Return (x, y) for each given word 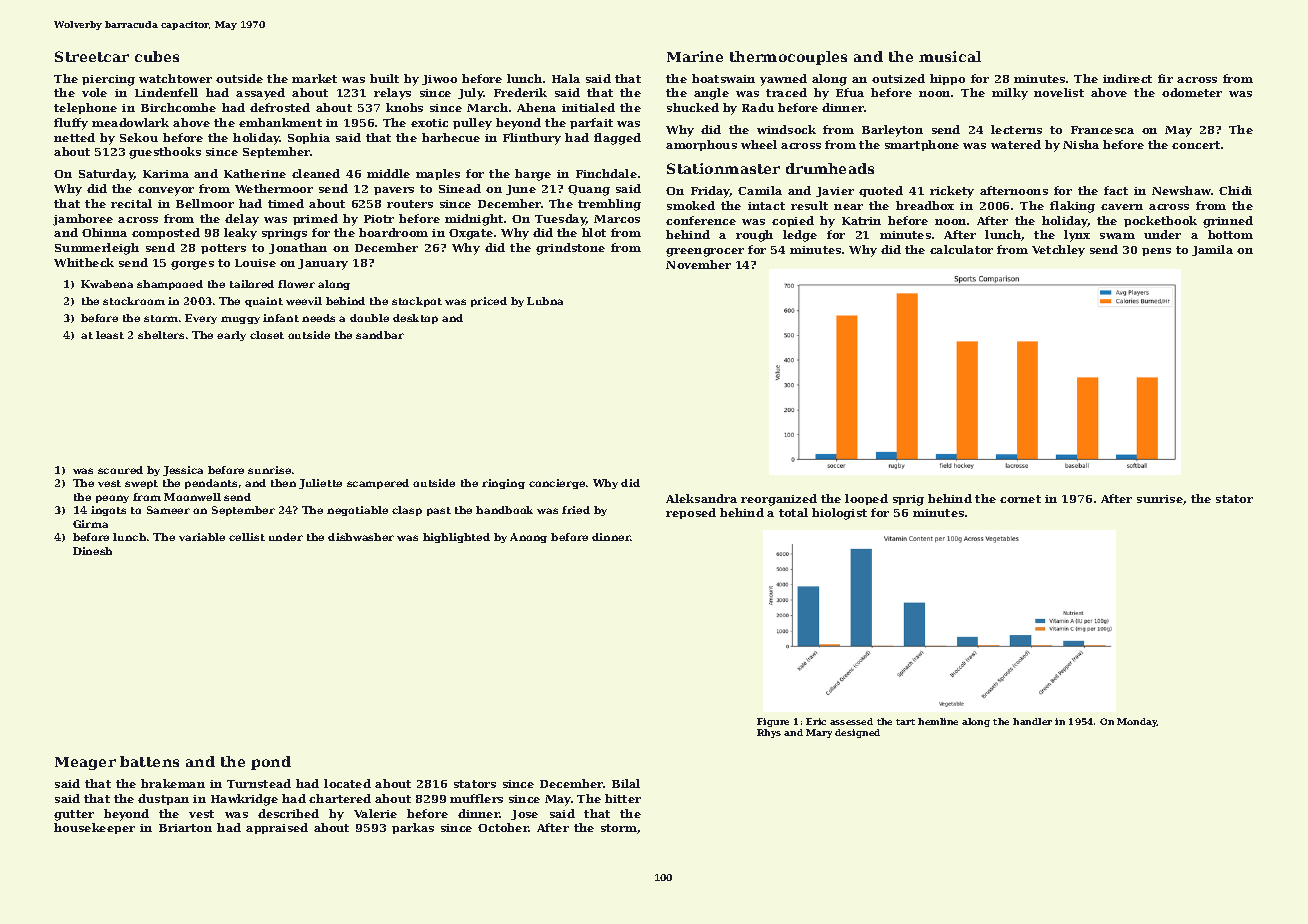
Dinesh (92, 551)
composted (166, 233)
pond (271, 763)
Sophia (309, 138)
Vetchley (1058, 251)
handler (1032, 721)
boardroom (393, 232)
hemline (938, 721)
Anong (528, 538)
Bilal (626, 783)
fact (1116, 190)
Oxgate (471, 234)
